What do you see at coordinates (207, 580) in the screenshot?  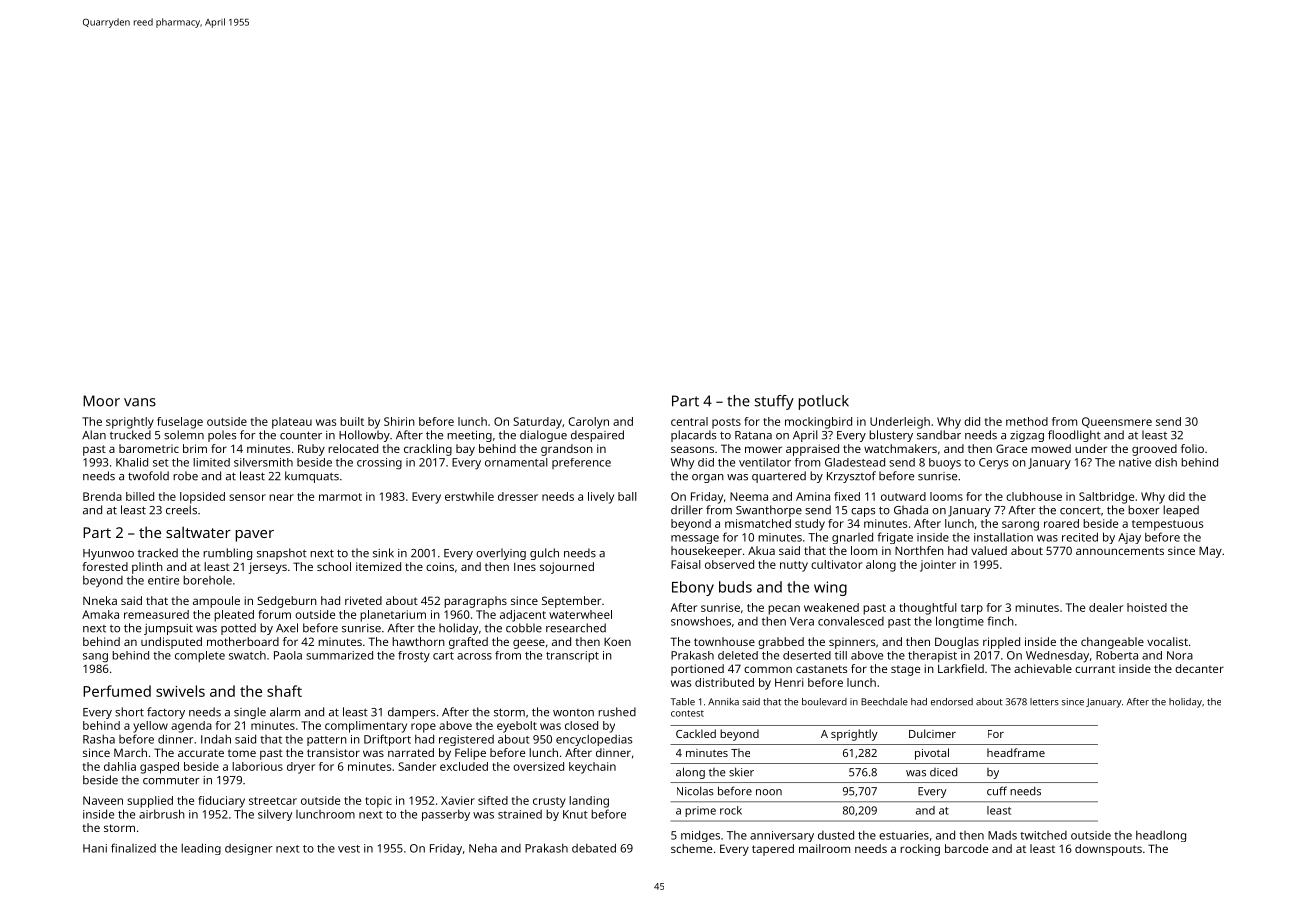 I see `borehole` at bounding box center [207, 580].
